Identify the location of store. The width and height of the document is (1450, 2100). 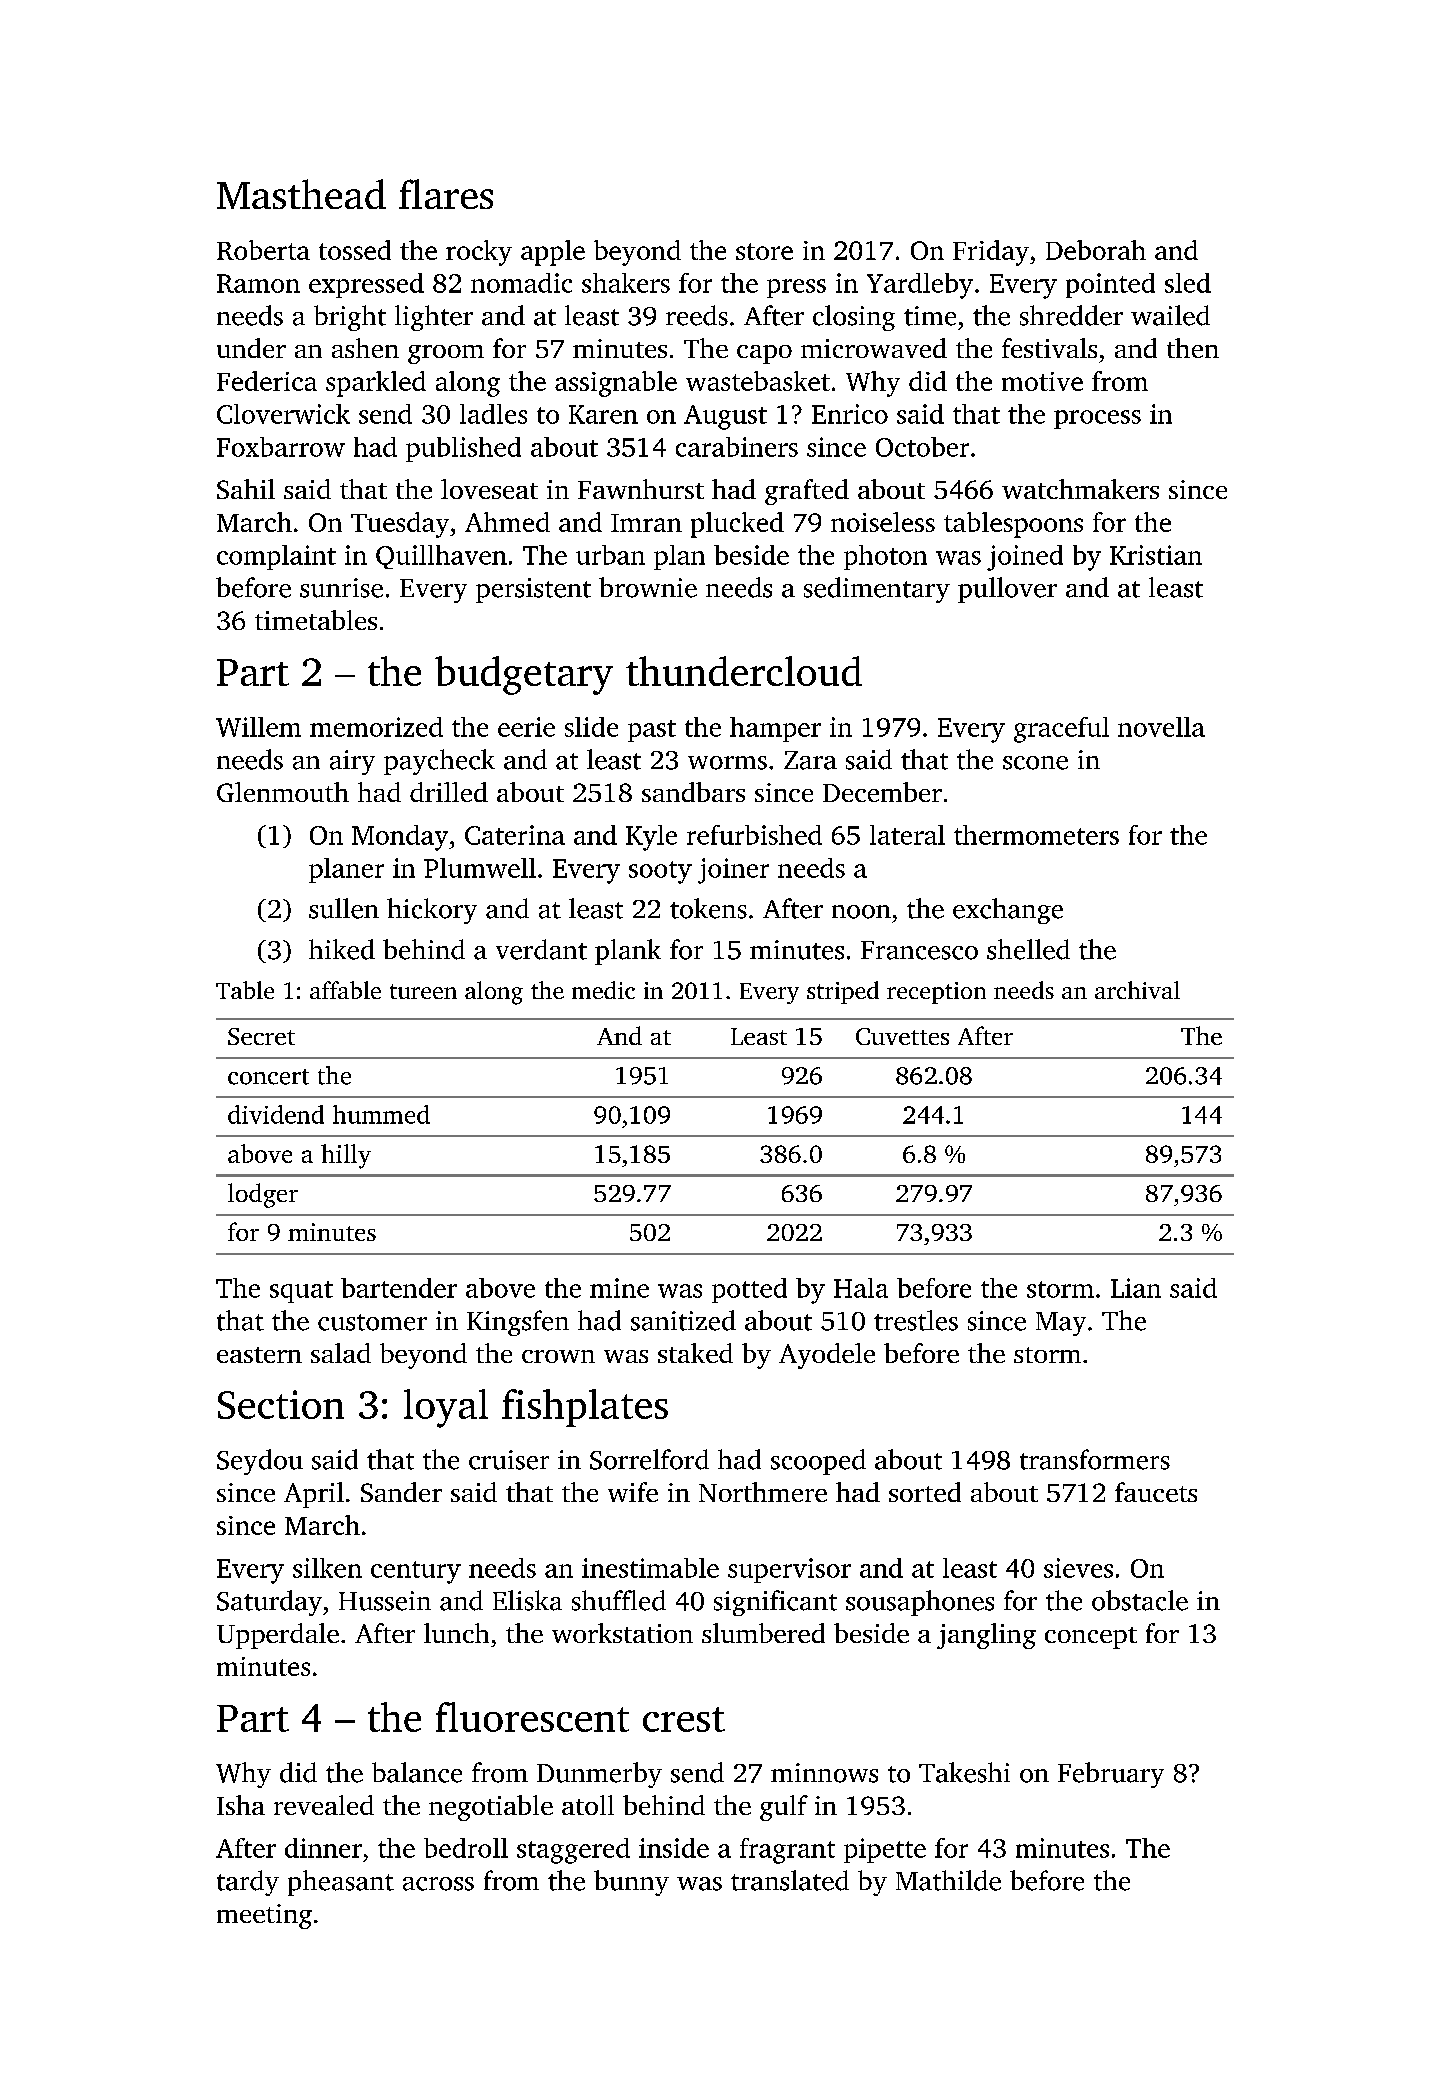
(764, 251).
